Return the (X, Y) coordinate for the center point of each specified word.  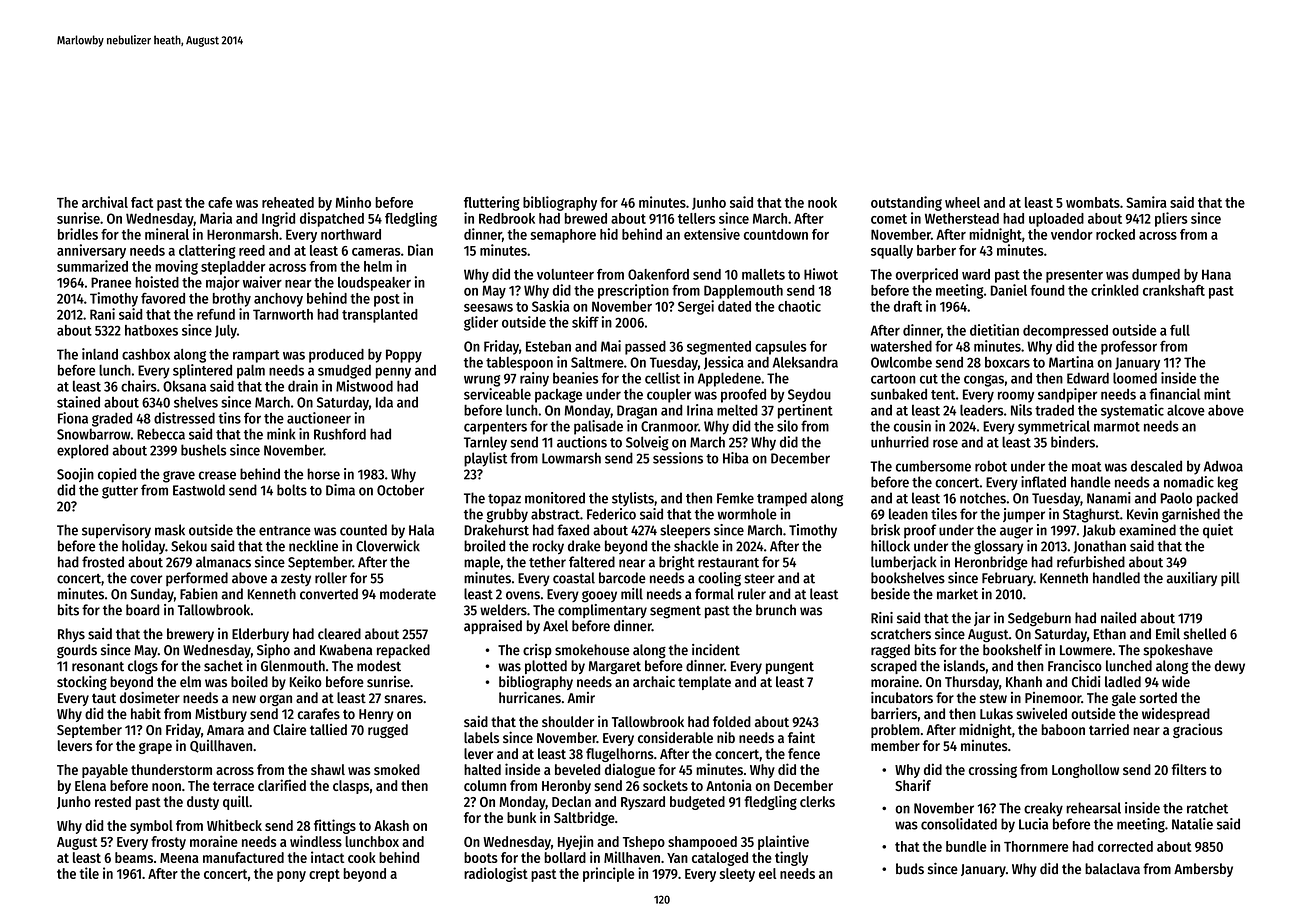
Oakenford (658, 274)
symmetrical (1054, 427)
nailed (1118, 618)
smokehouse (592, 650)
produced (336, 356)
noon (166, 787)
